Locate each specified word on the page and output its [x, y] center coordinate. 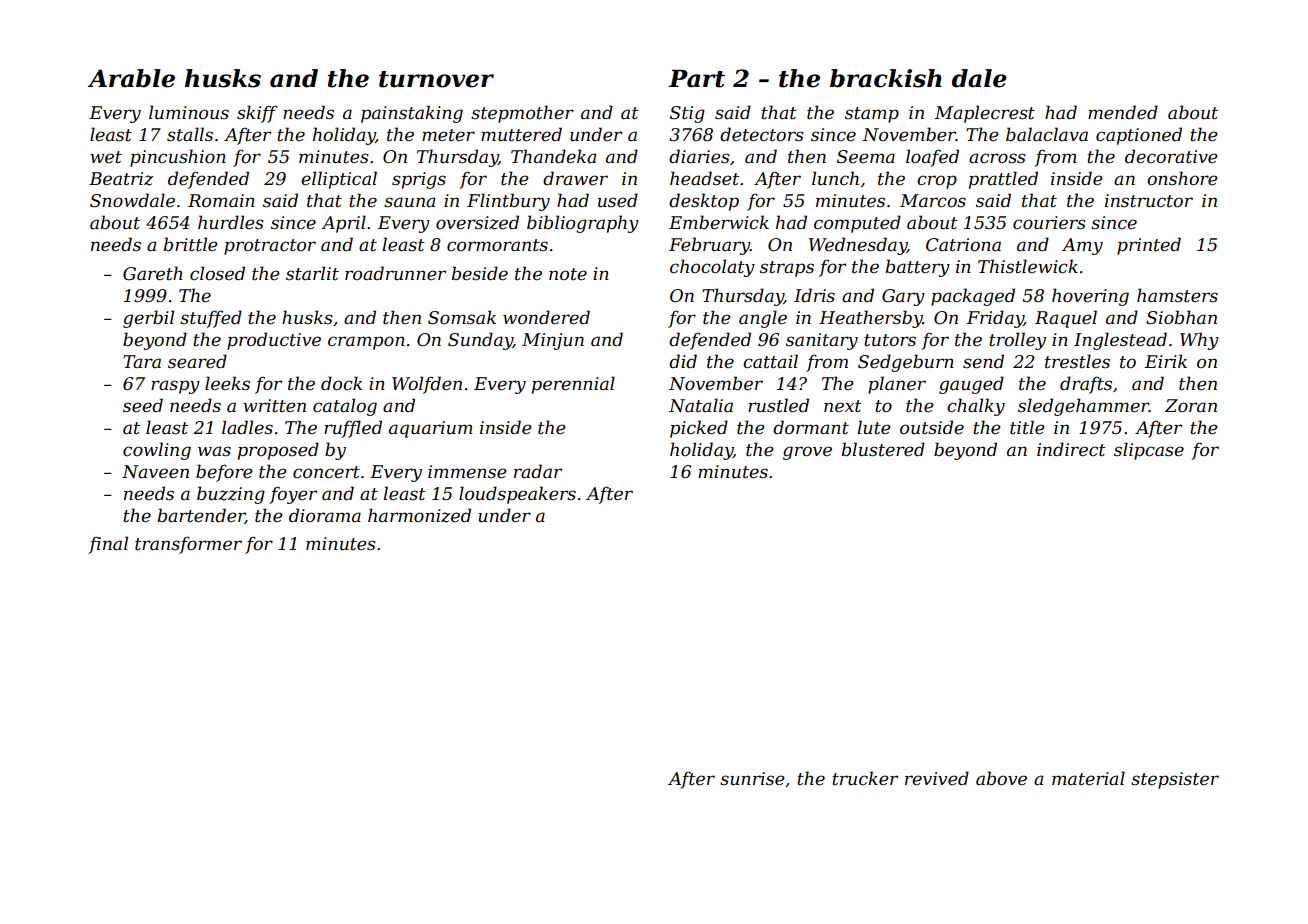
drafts [1086, 385]
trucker [865, 778]
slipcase [1149, 451]
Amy [1082, 246]
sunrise [752, 778]
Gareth [153, 273]
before [224, 473]
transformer [188, 545]
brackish [886, 78]
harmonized [419, 515]
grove [807, 453]
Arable [131, 78]
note [568, 274]
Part [697, 79]
